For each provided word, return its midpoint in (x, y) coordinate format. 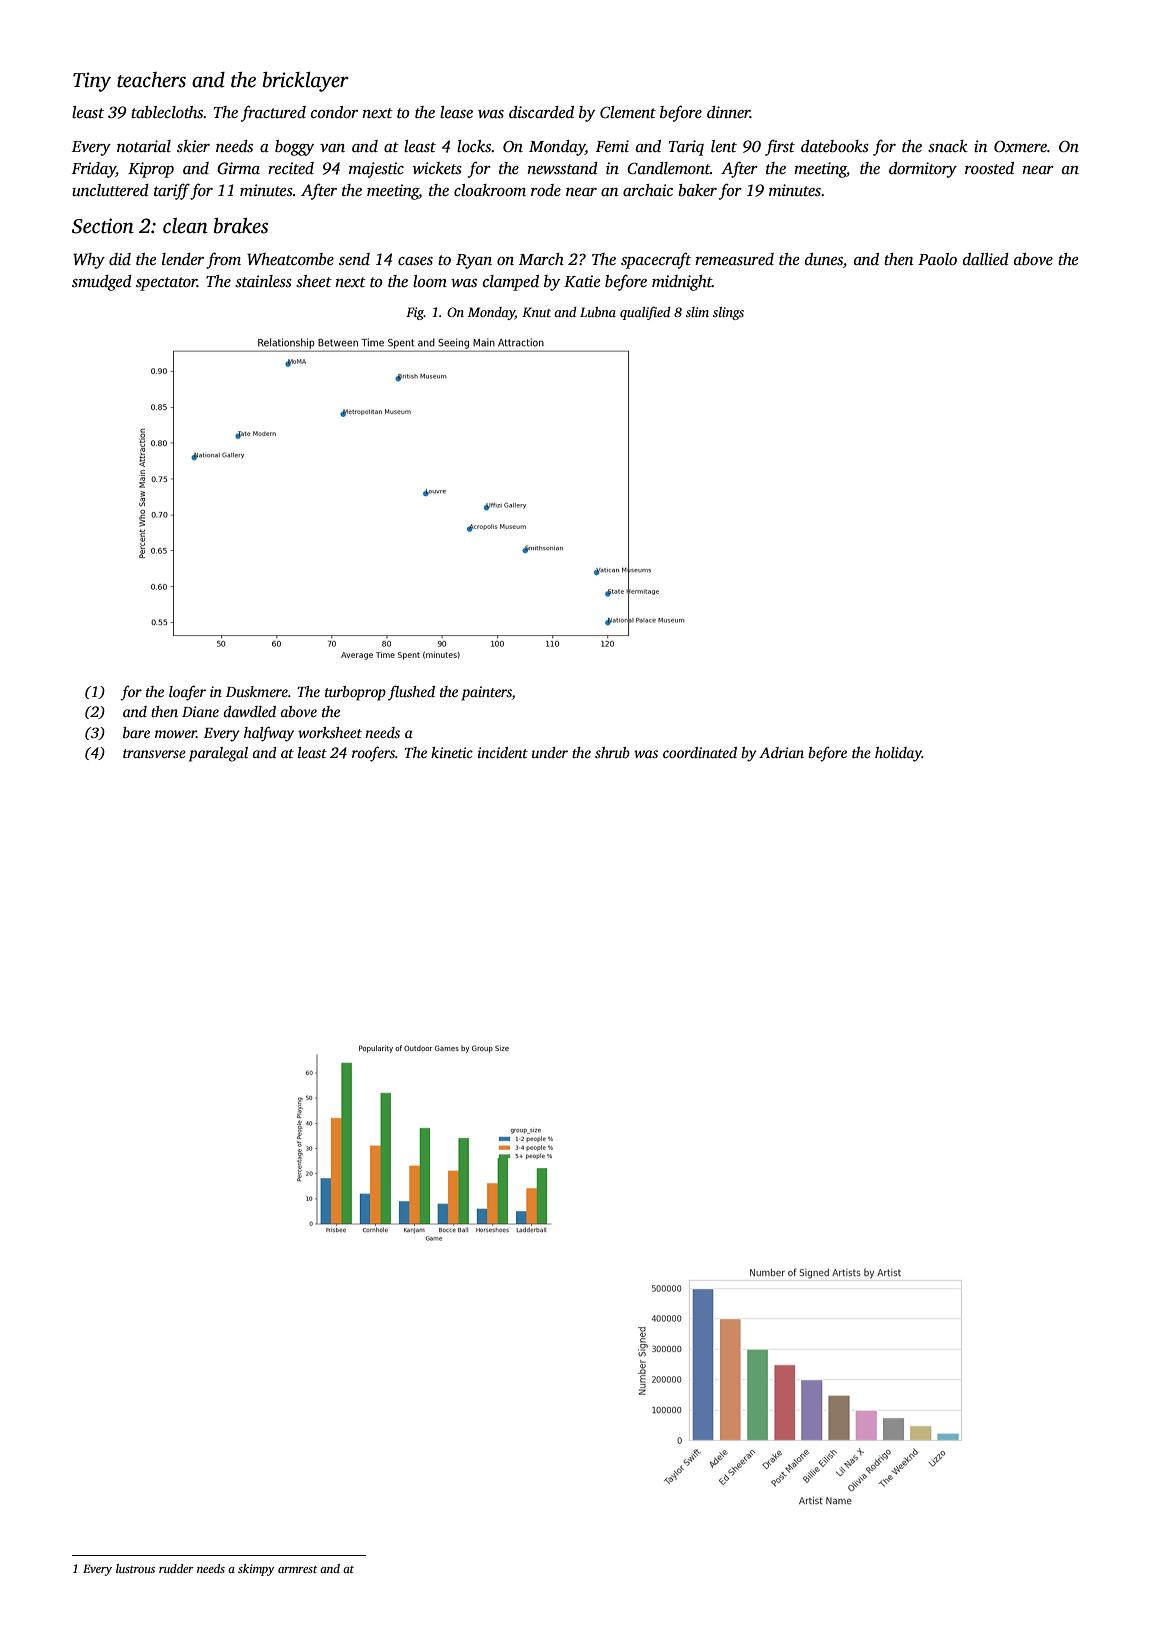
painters (486, 693)
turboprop (355, 693)
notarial (144, 146)
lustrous (135, 1568)
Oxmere (1020, 146)
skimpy (256, 1570)
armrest (297, 1569)
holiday (898, 754)
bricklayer (306, 82)
